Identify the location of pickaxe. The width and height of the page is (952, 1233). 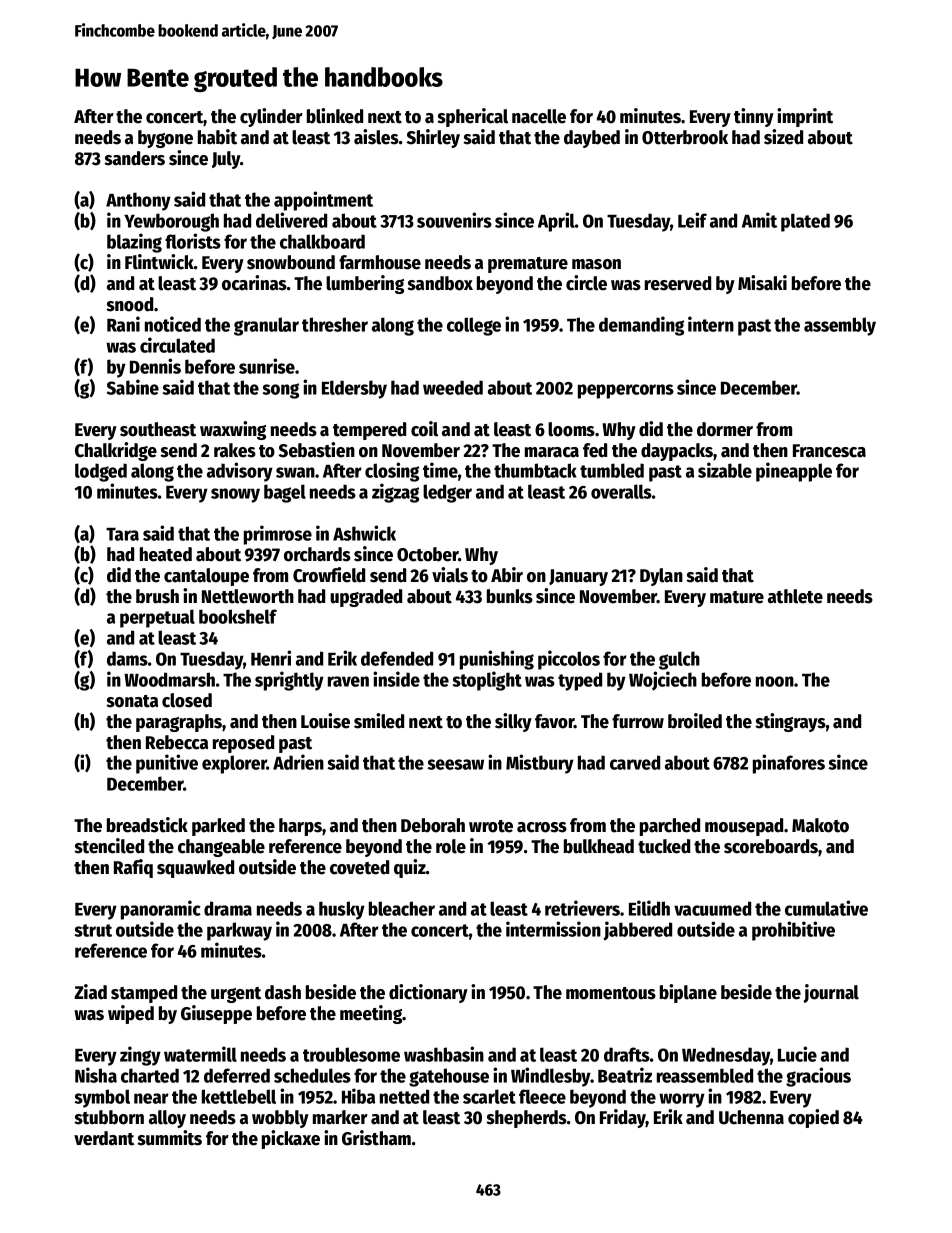
(291, 1139).
